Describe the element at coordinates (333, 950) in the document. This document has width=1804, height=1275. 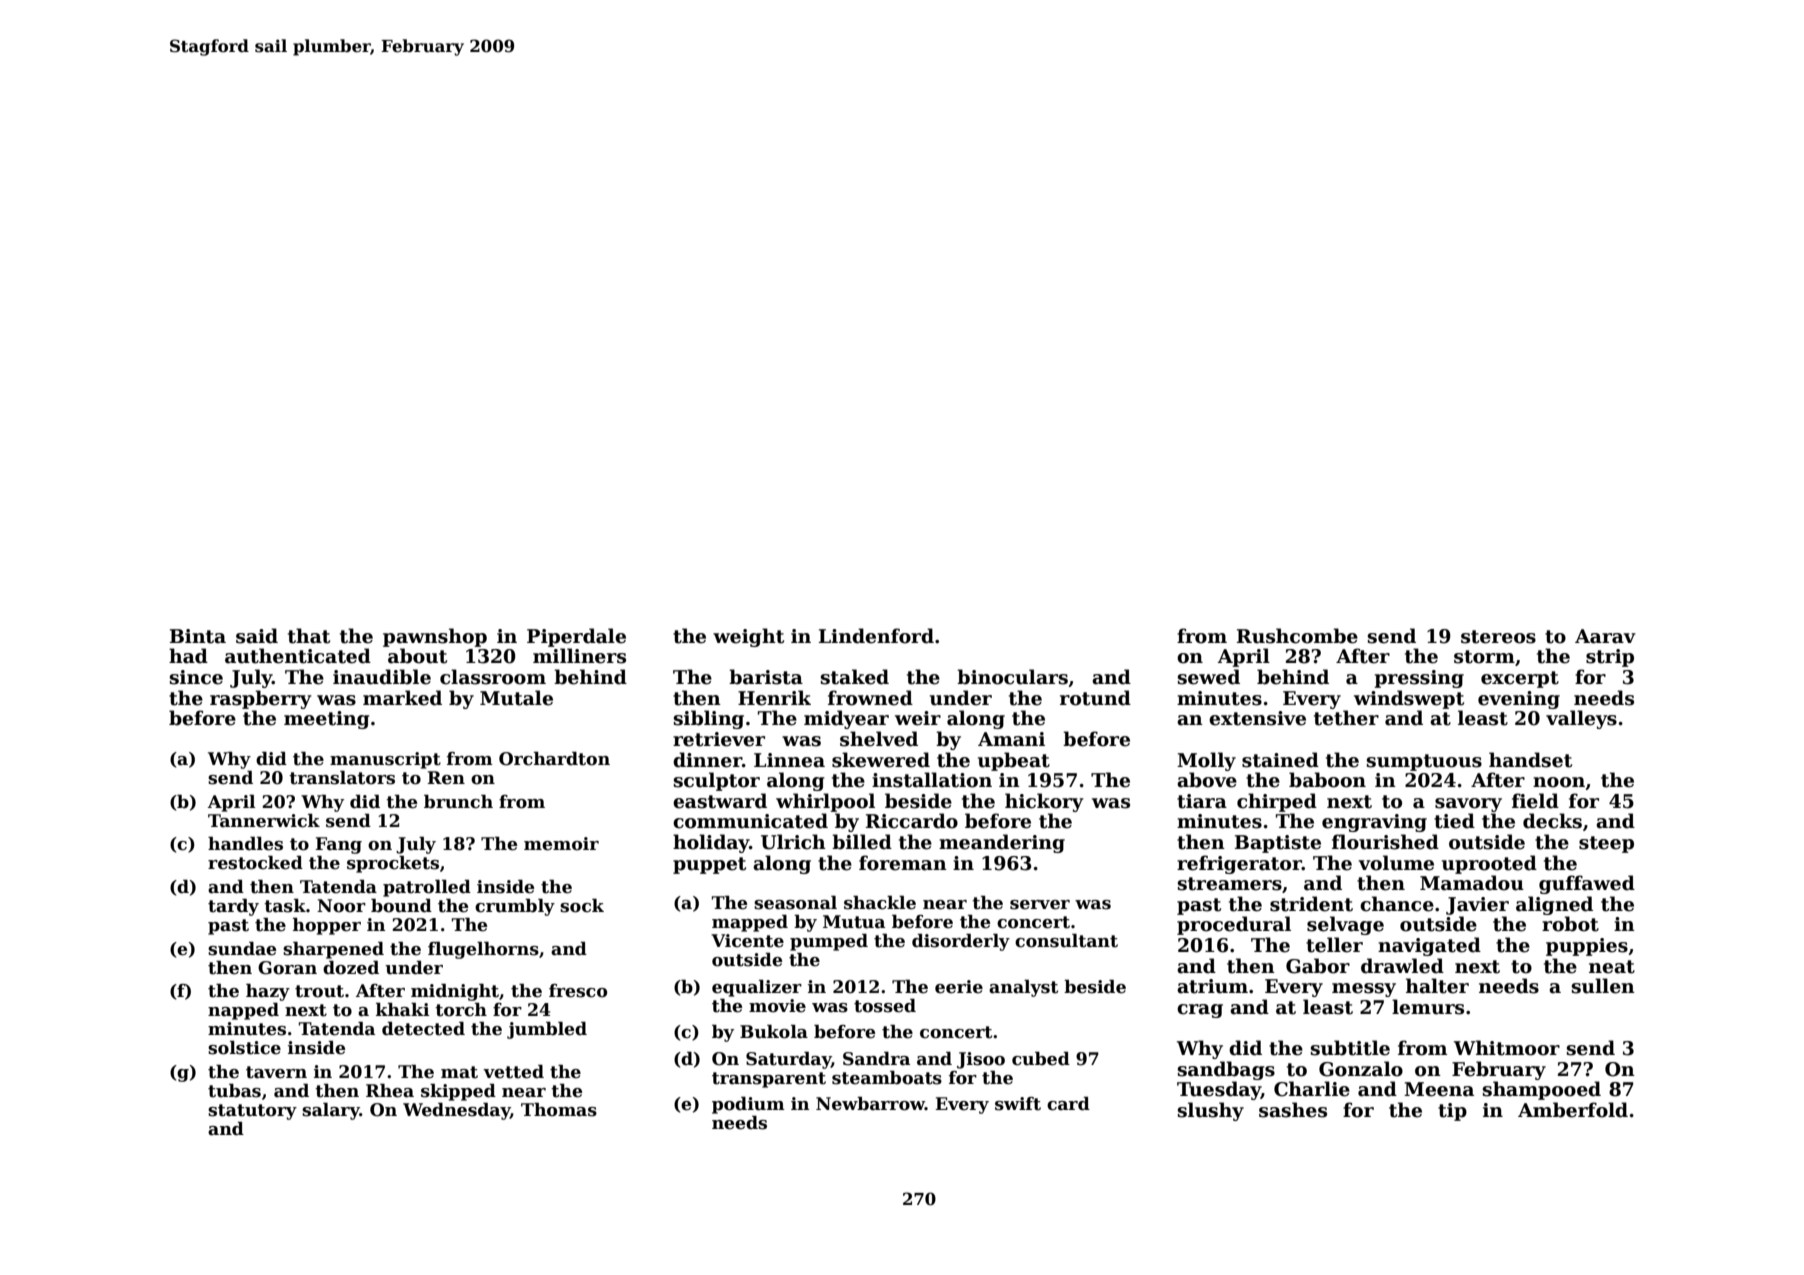
I see `sharpened` at that location.
